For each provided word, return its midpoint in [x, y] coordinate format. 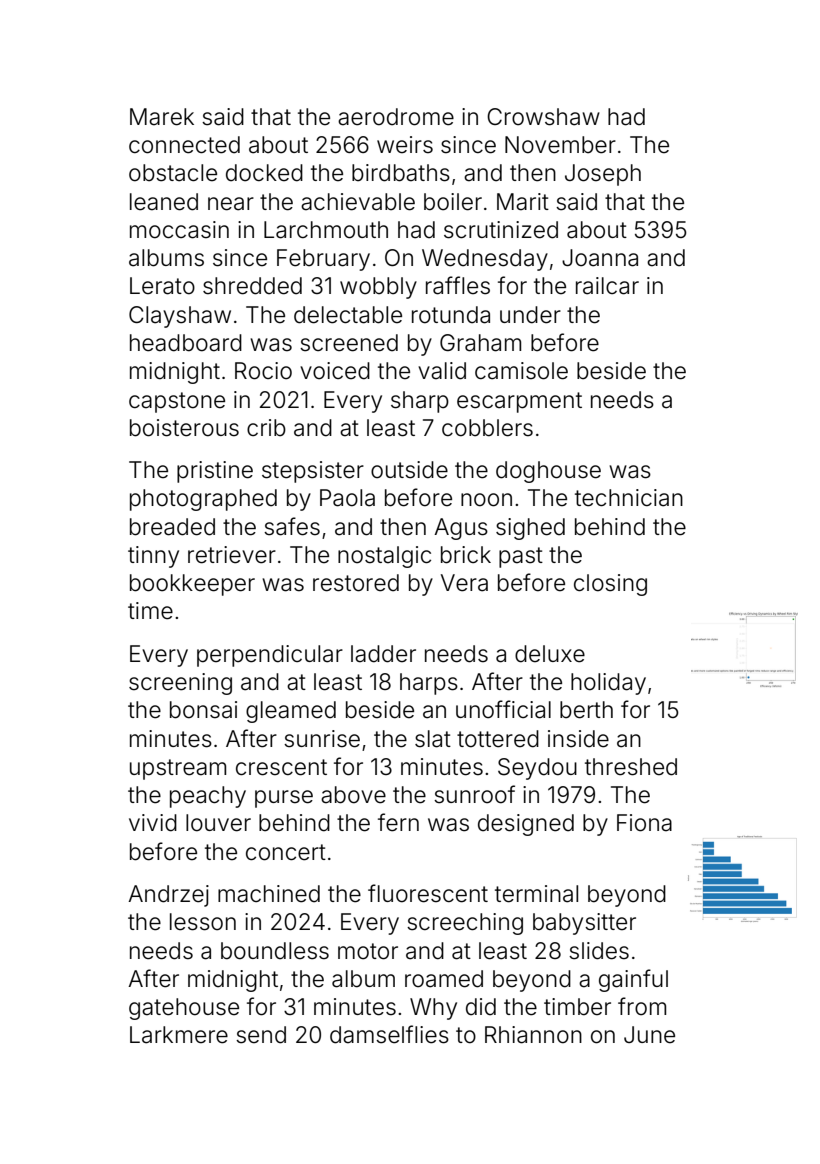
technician [629, 498]
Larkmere [179, 1035]
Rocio [263, 371]
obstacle [173, 173]
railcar [607, 286]
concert [286, 852]
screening [180, 684]
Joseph [603, 175]
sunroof [474, 794]
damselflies [389, 1034]
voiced [335, 371]
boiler [453, 202]
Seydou [537, 769]
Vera [464, 583]
